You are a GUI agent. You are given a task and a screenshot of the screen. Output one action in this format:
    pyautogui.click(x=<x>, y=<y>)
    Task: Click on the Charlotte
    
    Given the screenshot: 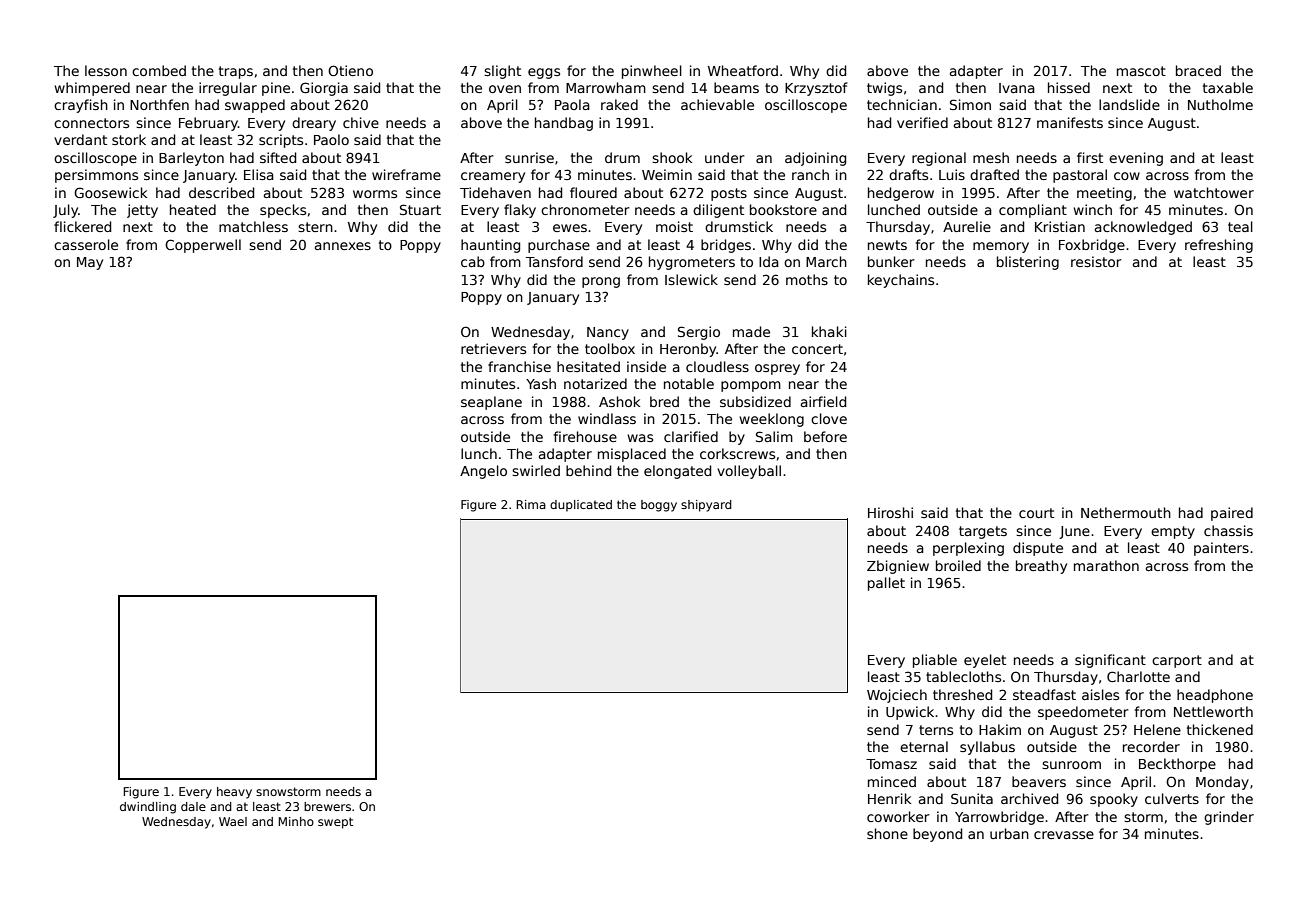 What is the action you would take?
    pyautogui.click(x=1138, y=676)
